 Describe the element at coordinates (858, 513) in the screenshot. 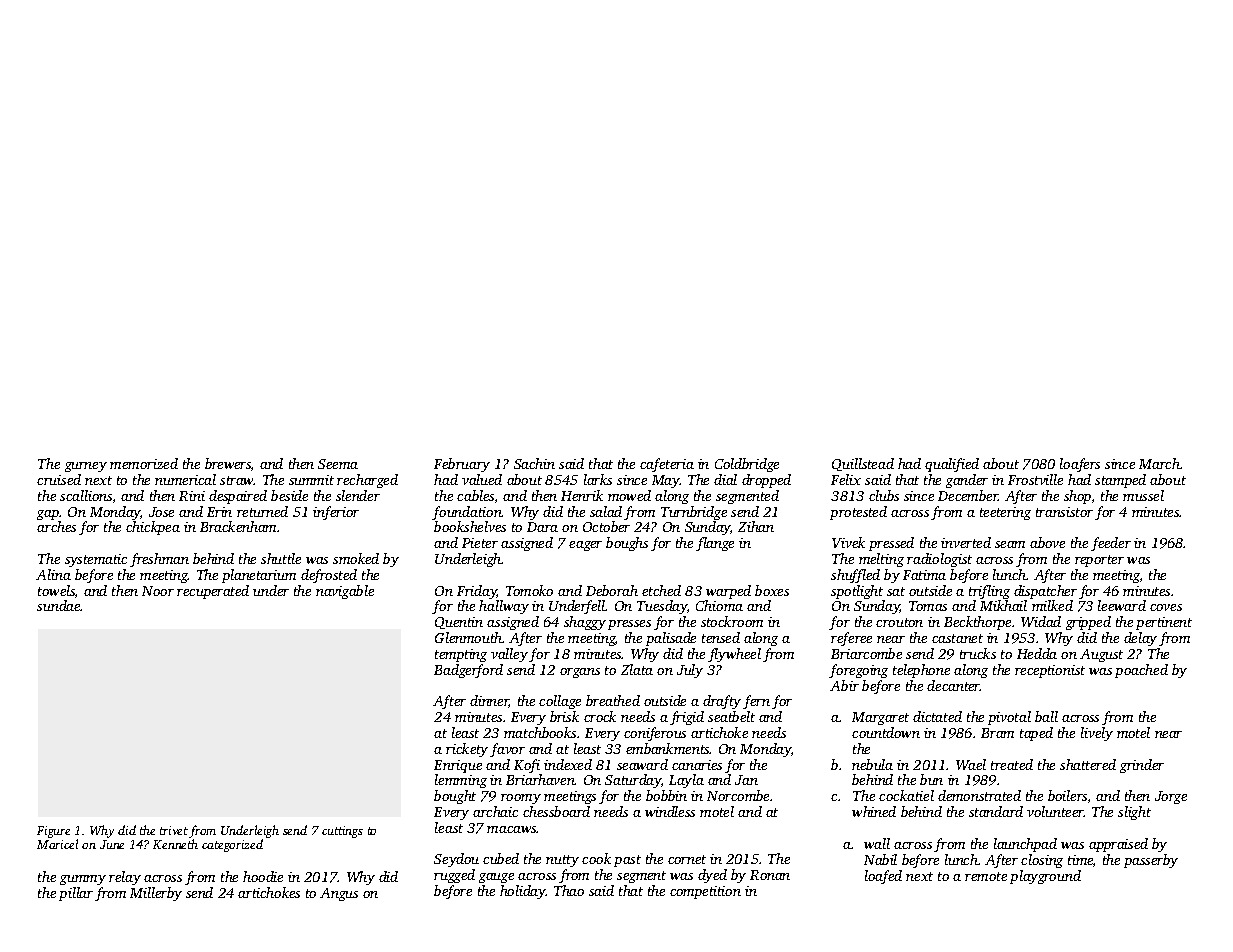

I see `protested` at that location.
